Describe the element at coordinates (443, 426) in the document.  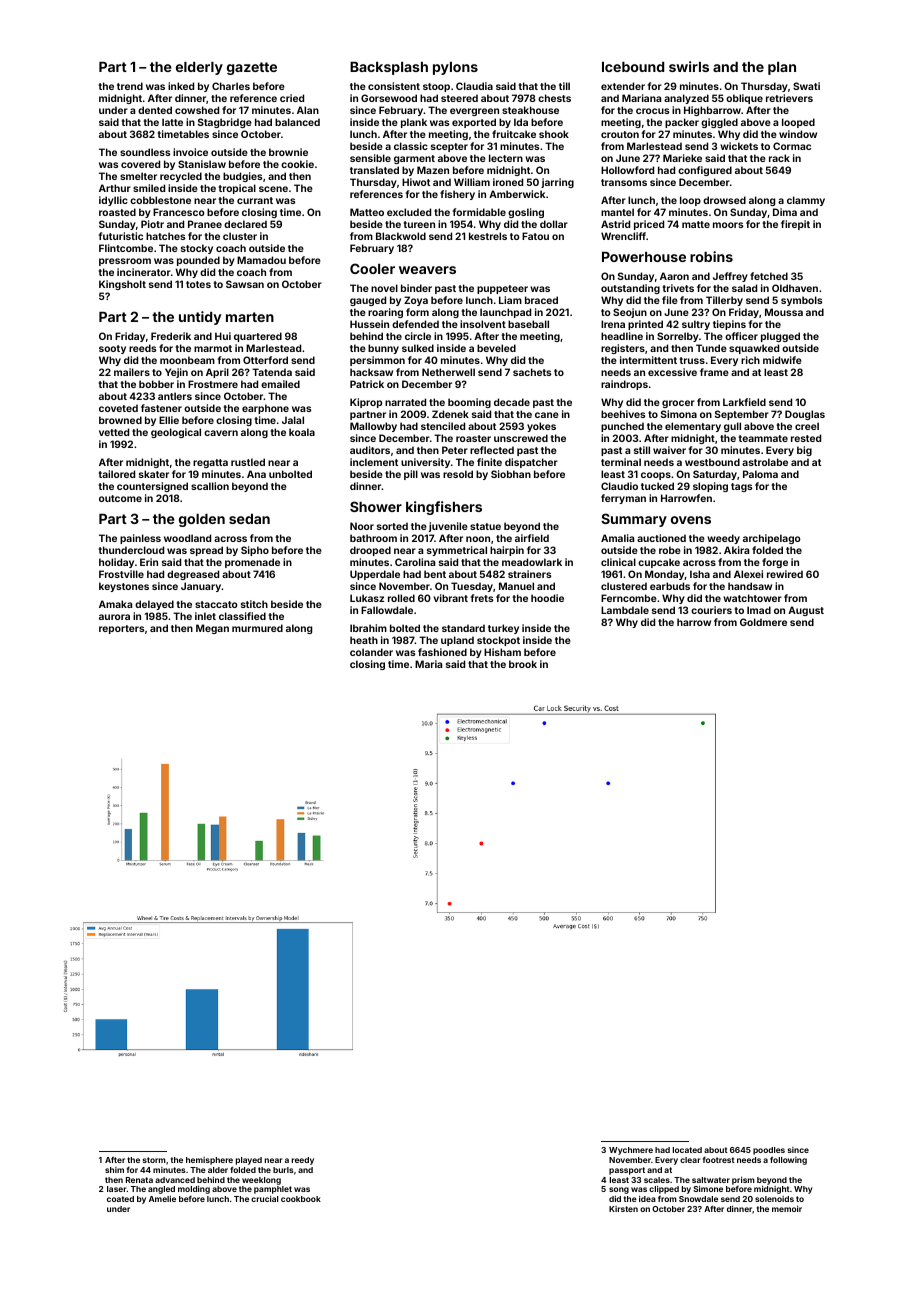
I see `stenciled` at that location.
